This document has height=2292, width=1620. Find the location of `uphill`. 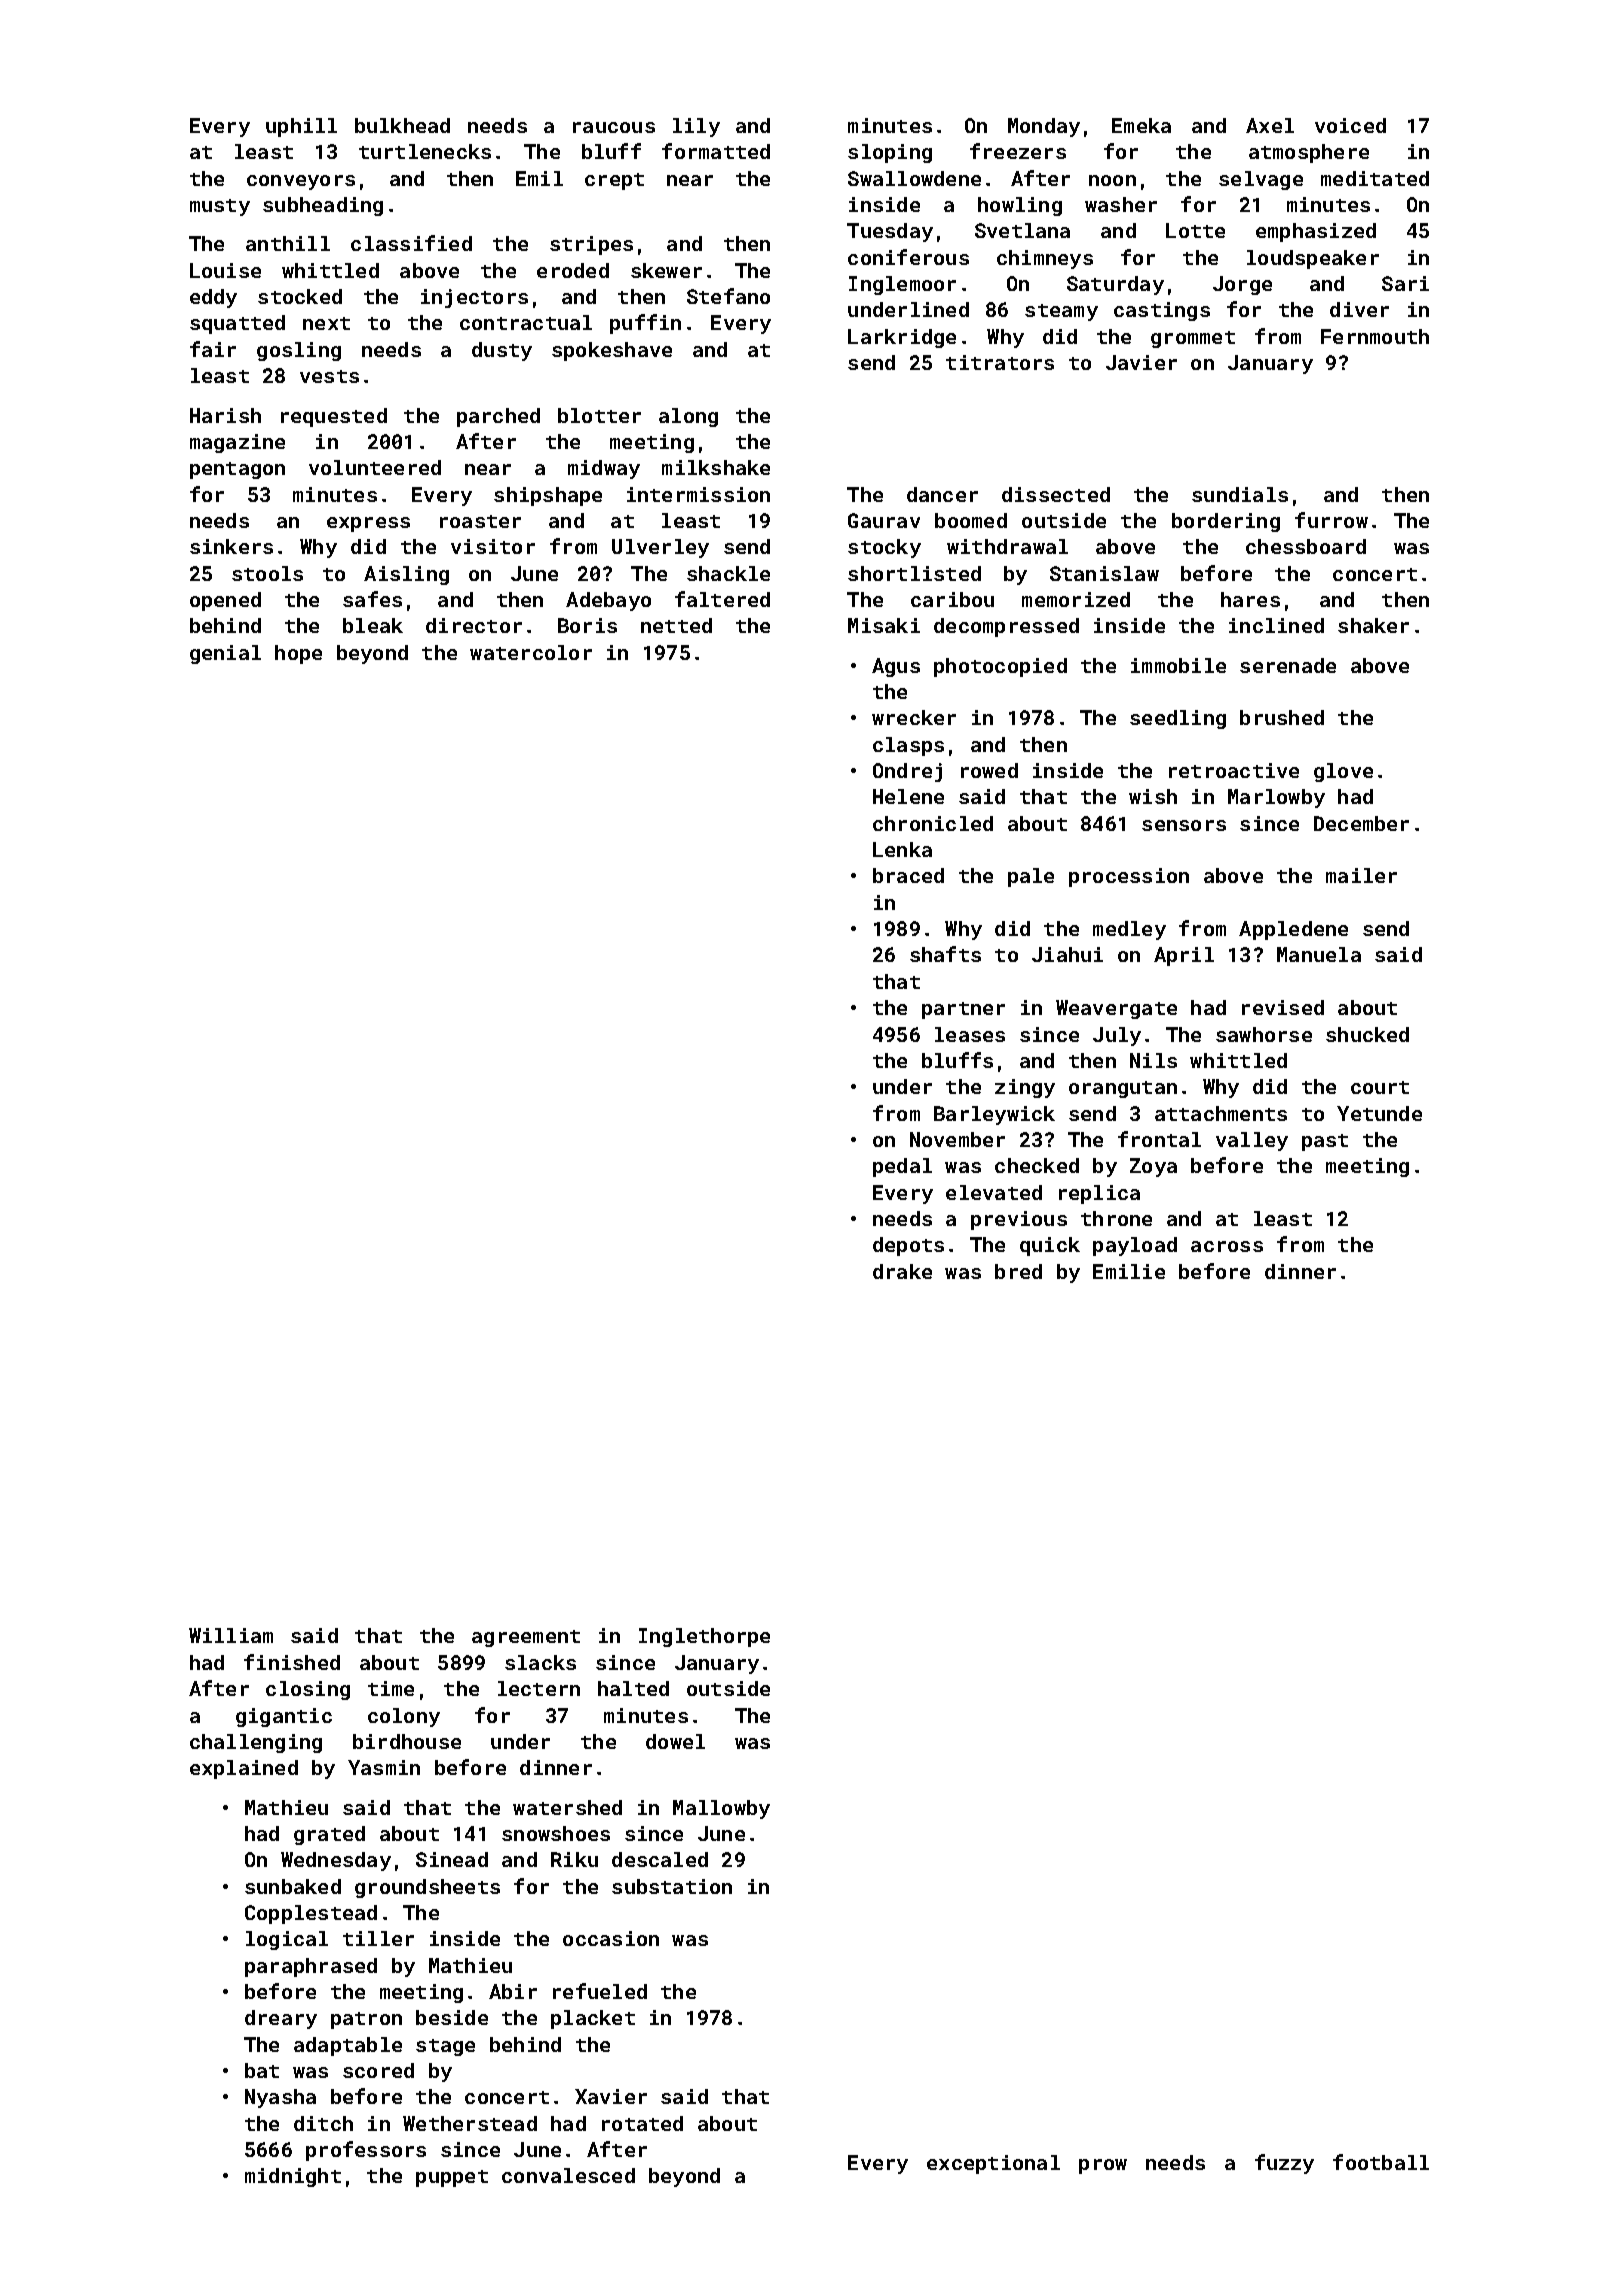

uphill is located at coordinates (301, 127).
